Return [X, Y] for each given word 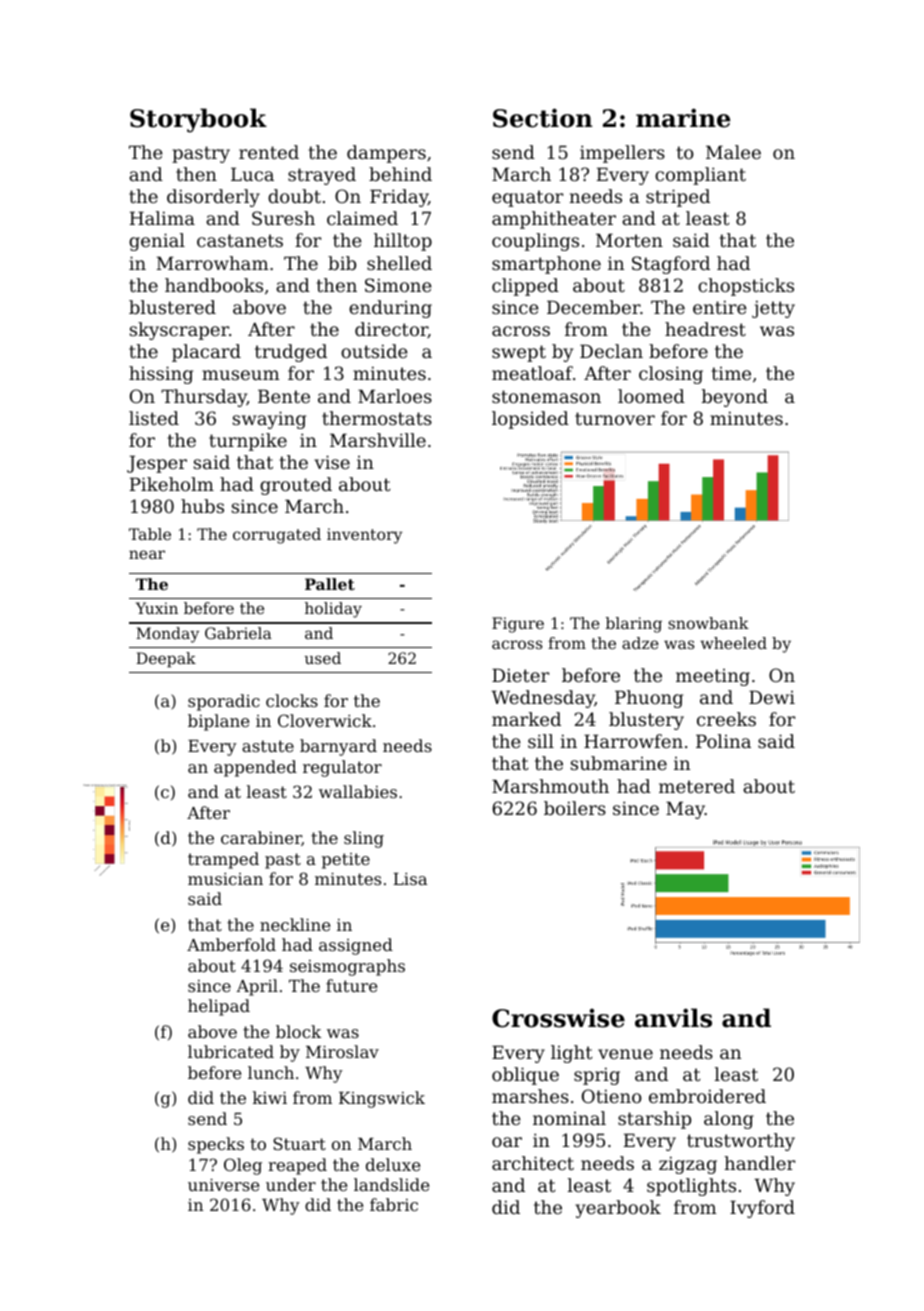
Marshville [378, 440]
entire [720, 307]
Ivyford [762, 1209]
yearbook [618, 1209]
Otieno [612, 1096]
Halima [162, 218]
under [291, 1184]
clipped [525, 287]
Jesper [157, 464]
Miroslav [342, 1051]
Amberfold [231, 944]
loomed [651, 396]
